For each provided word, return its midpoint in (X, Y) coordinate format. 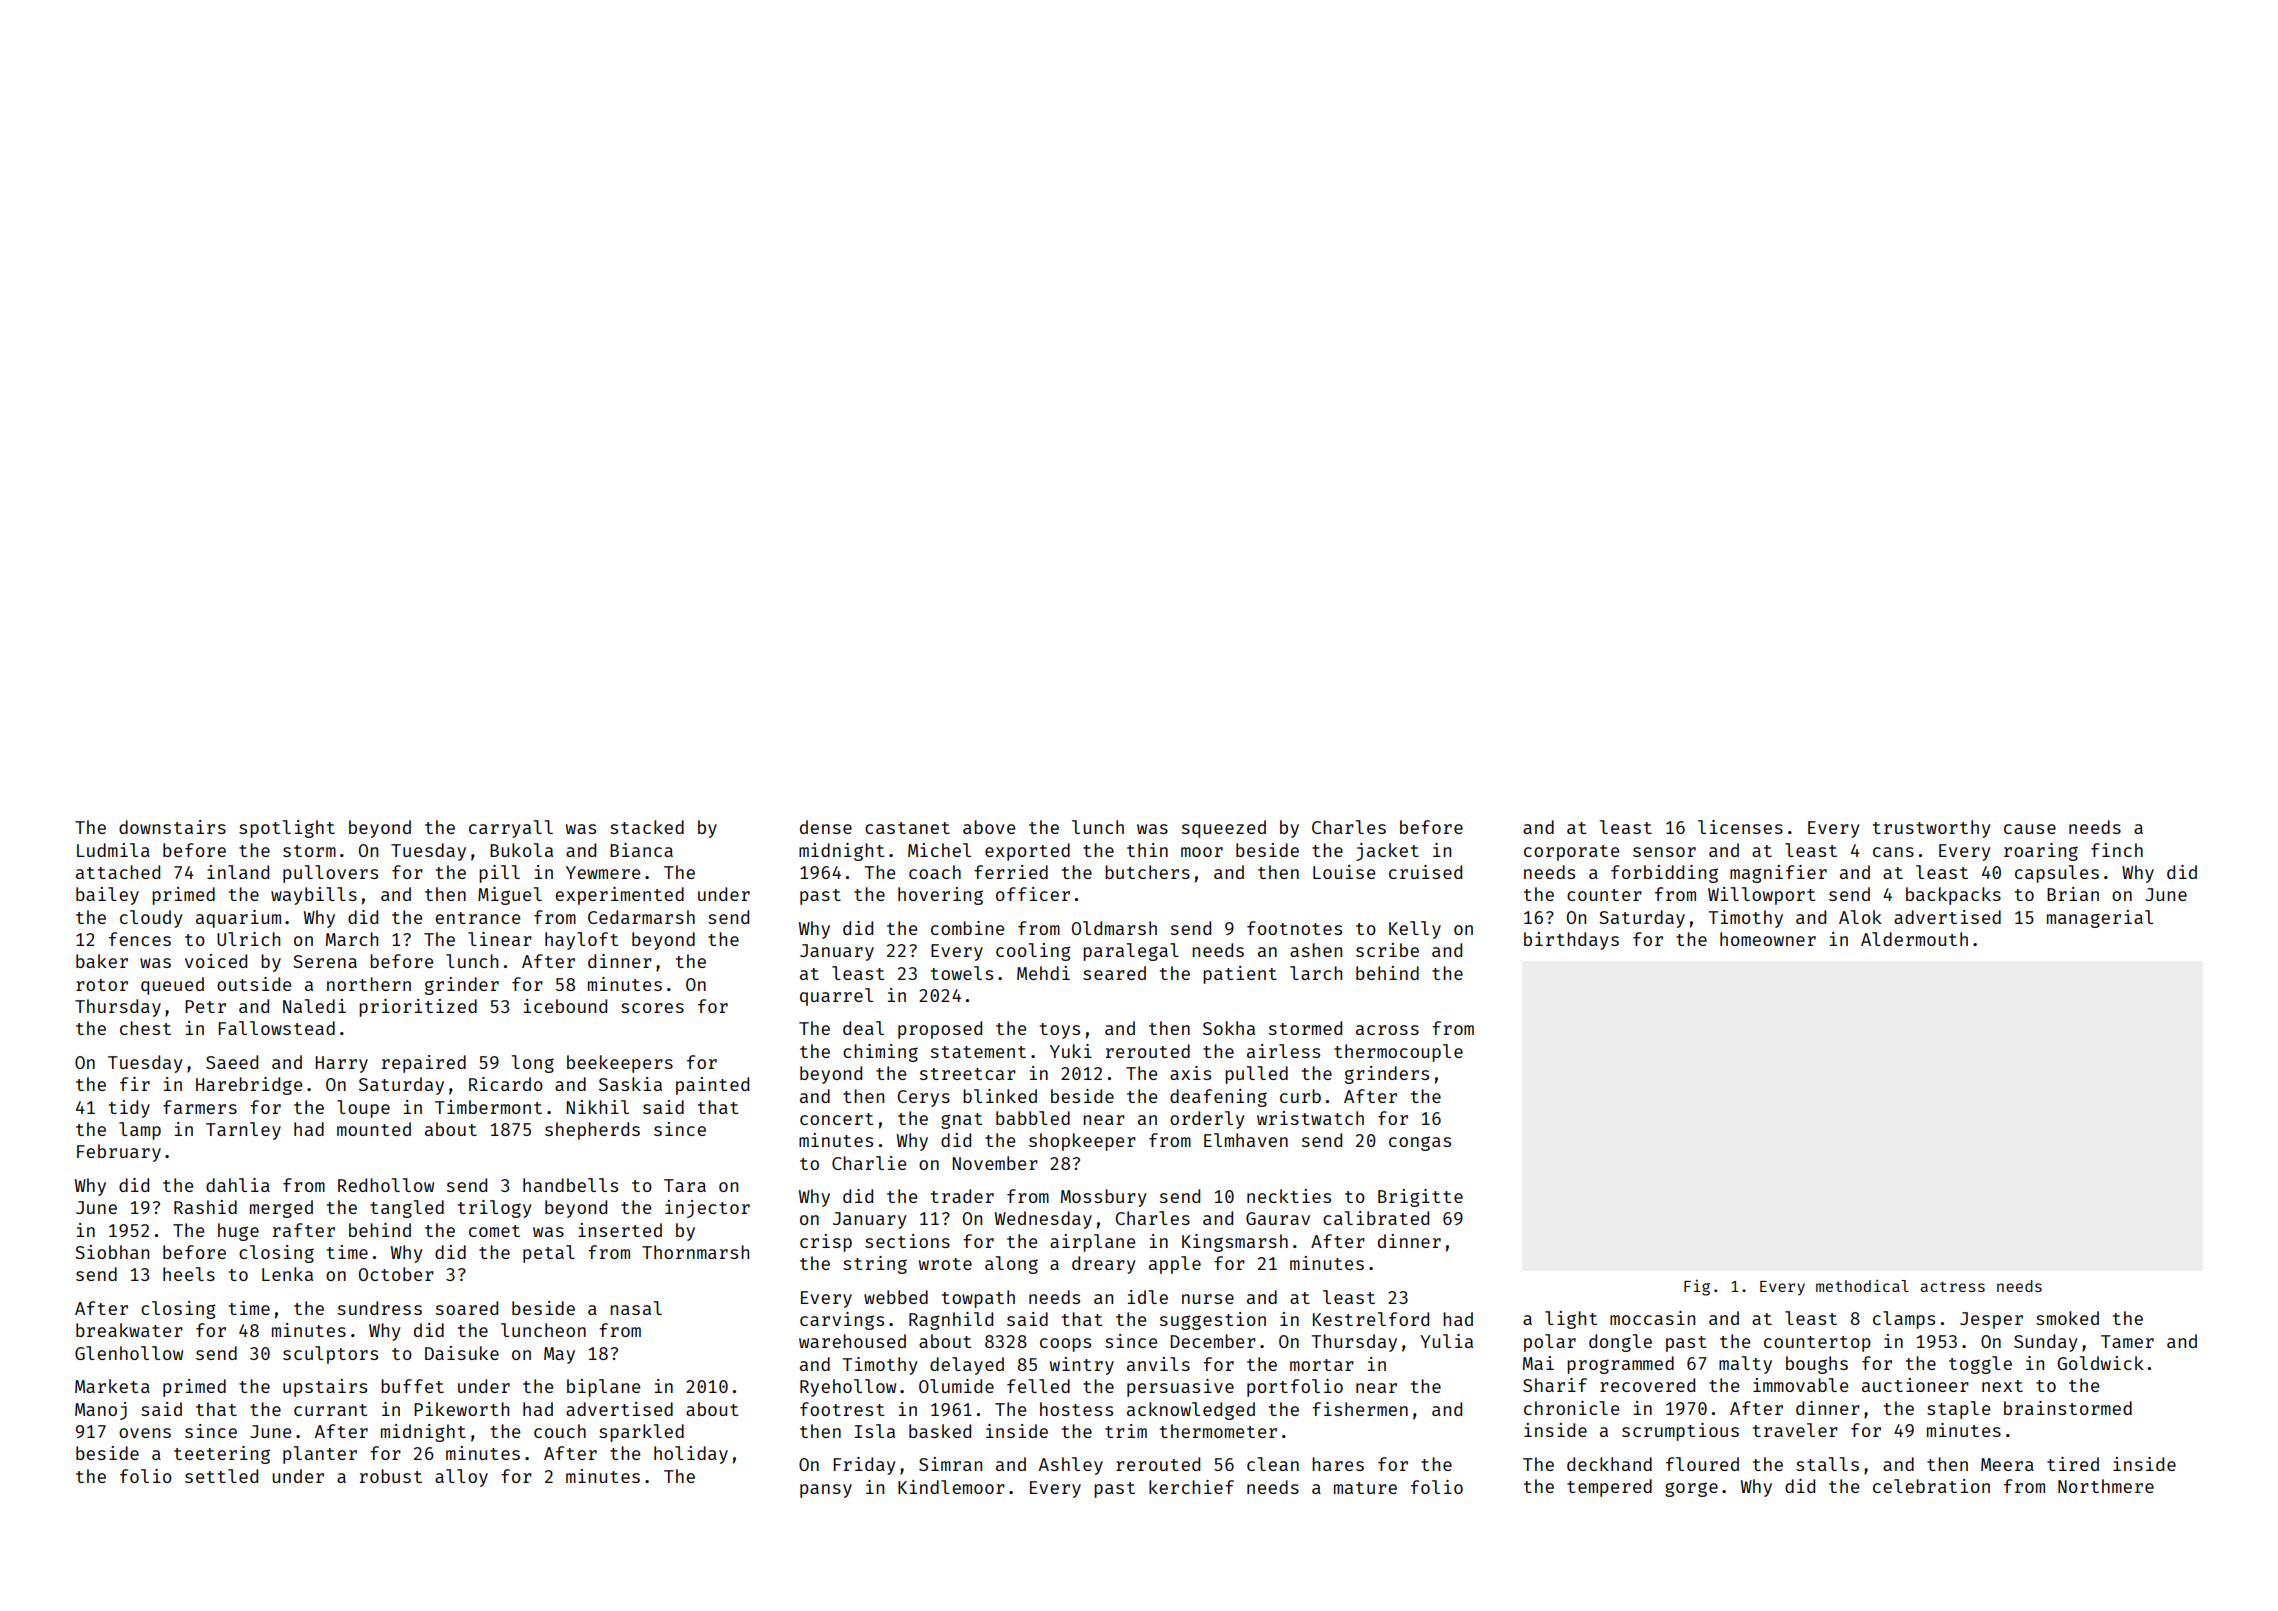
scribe (1387, 950)
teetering (222, 1455)
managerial (2100, 919)
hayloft (581, 941)
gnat (961, 1121)
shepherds (592, 1131)
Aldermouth (1914, 939)
